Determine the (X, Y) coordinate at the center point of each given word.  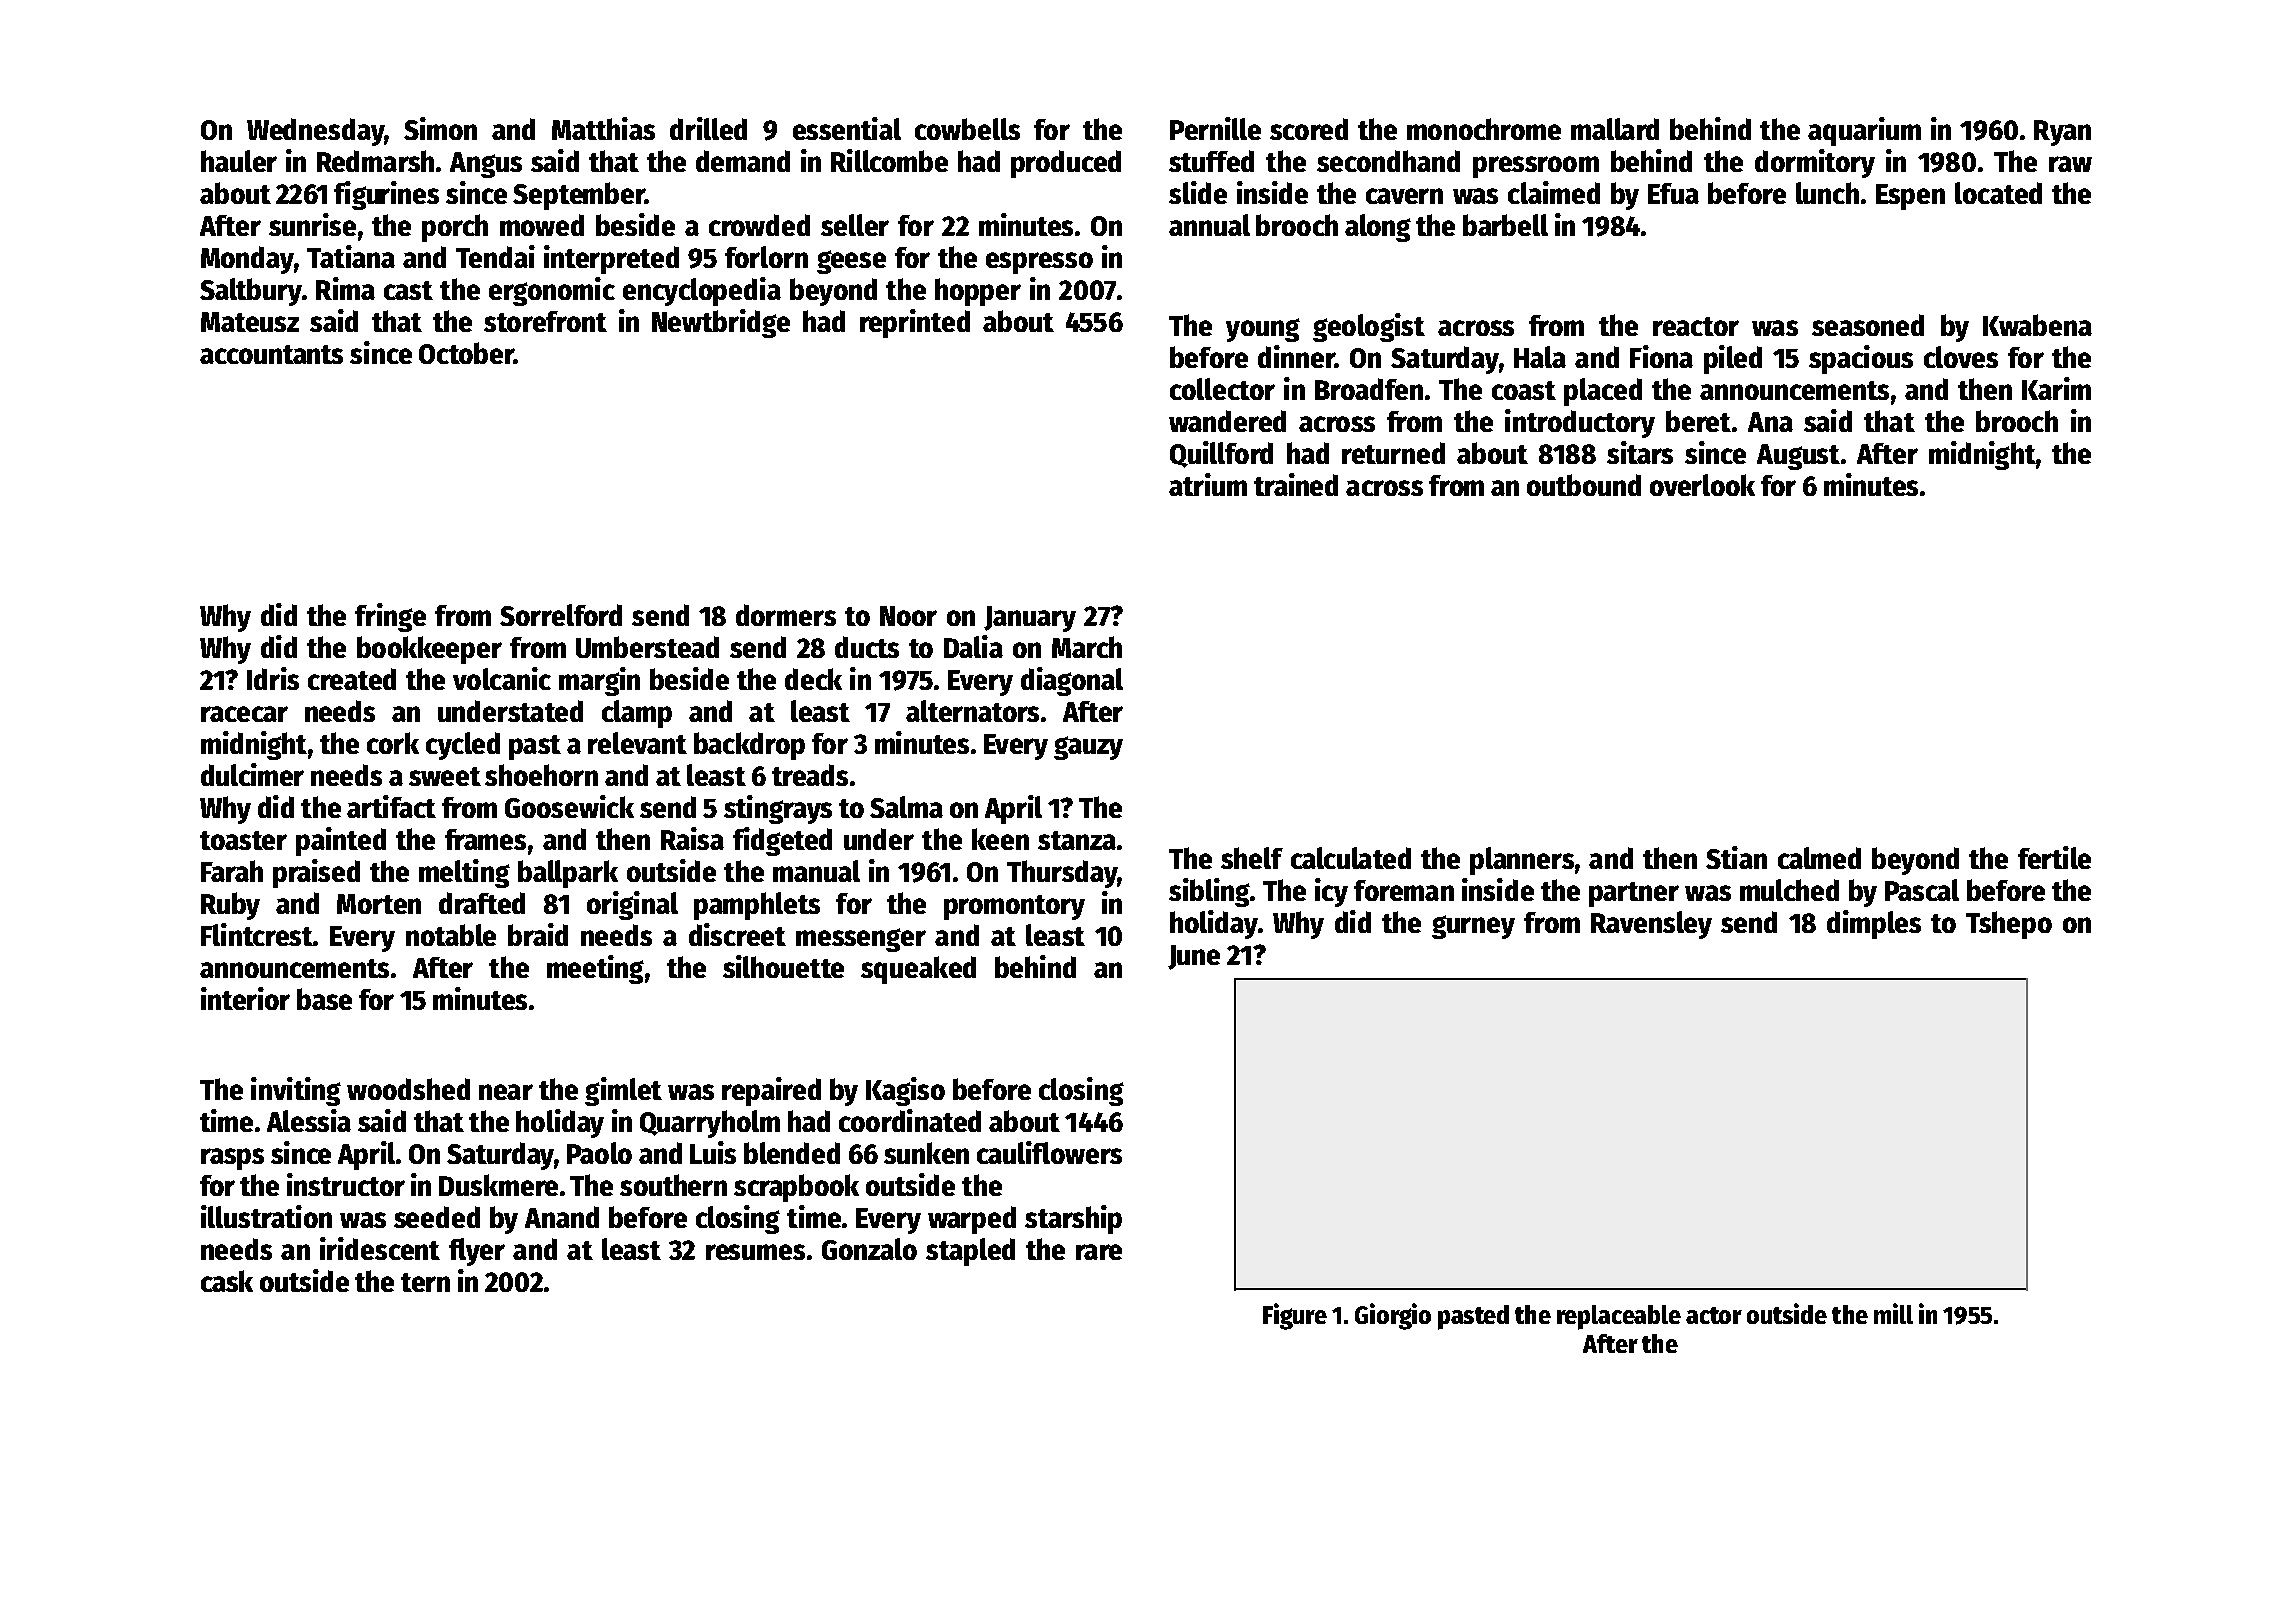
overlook (1702, 485)
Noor (908, 616)
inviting (296, 1091)
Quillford (1221, 454)
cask (227, 1281)
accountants (271, 354)
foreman (1404, 890)
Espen (1910, 197)
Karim (2056, 388)
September (579, 196)
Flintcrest (257, 934)
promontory (1014, 907)
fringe (390, 617)
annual (1209, 225)
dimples (1874, 924)
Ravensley (1651, 925)
